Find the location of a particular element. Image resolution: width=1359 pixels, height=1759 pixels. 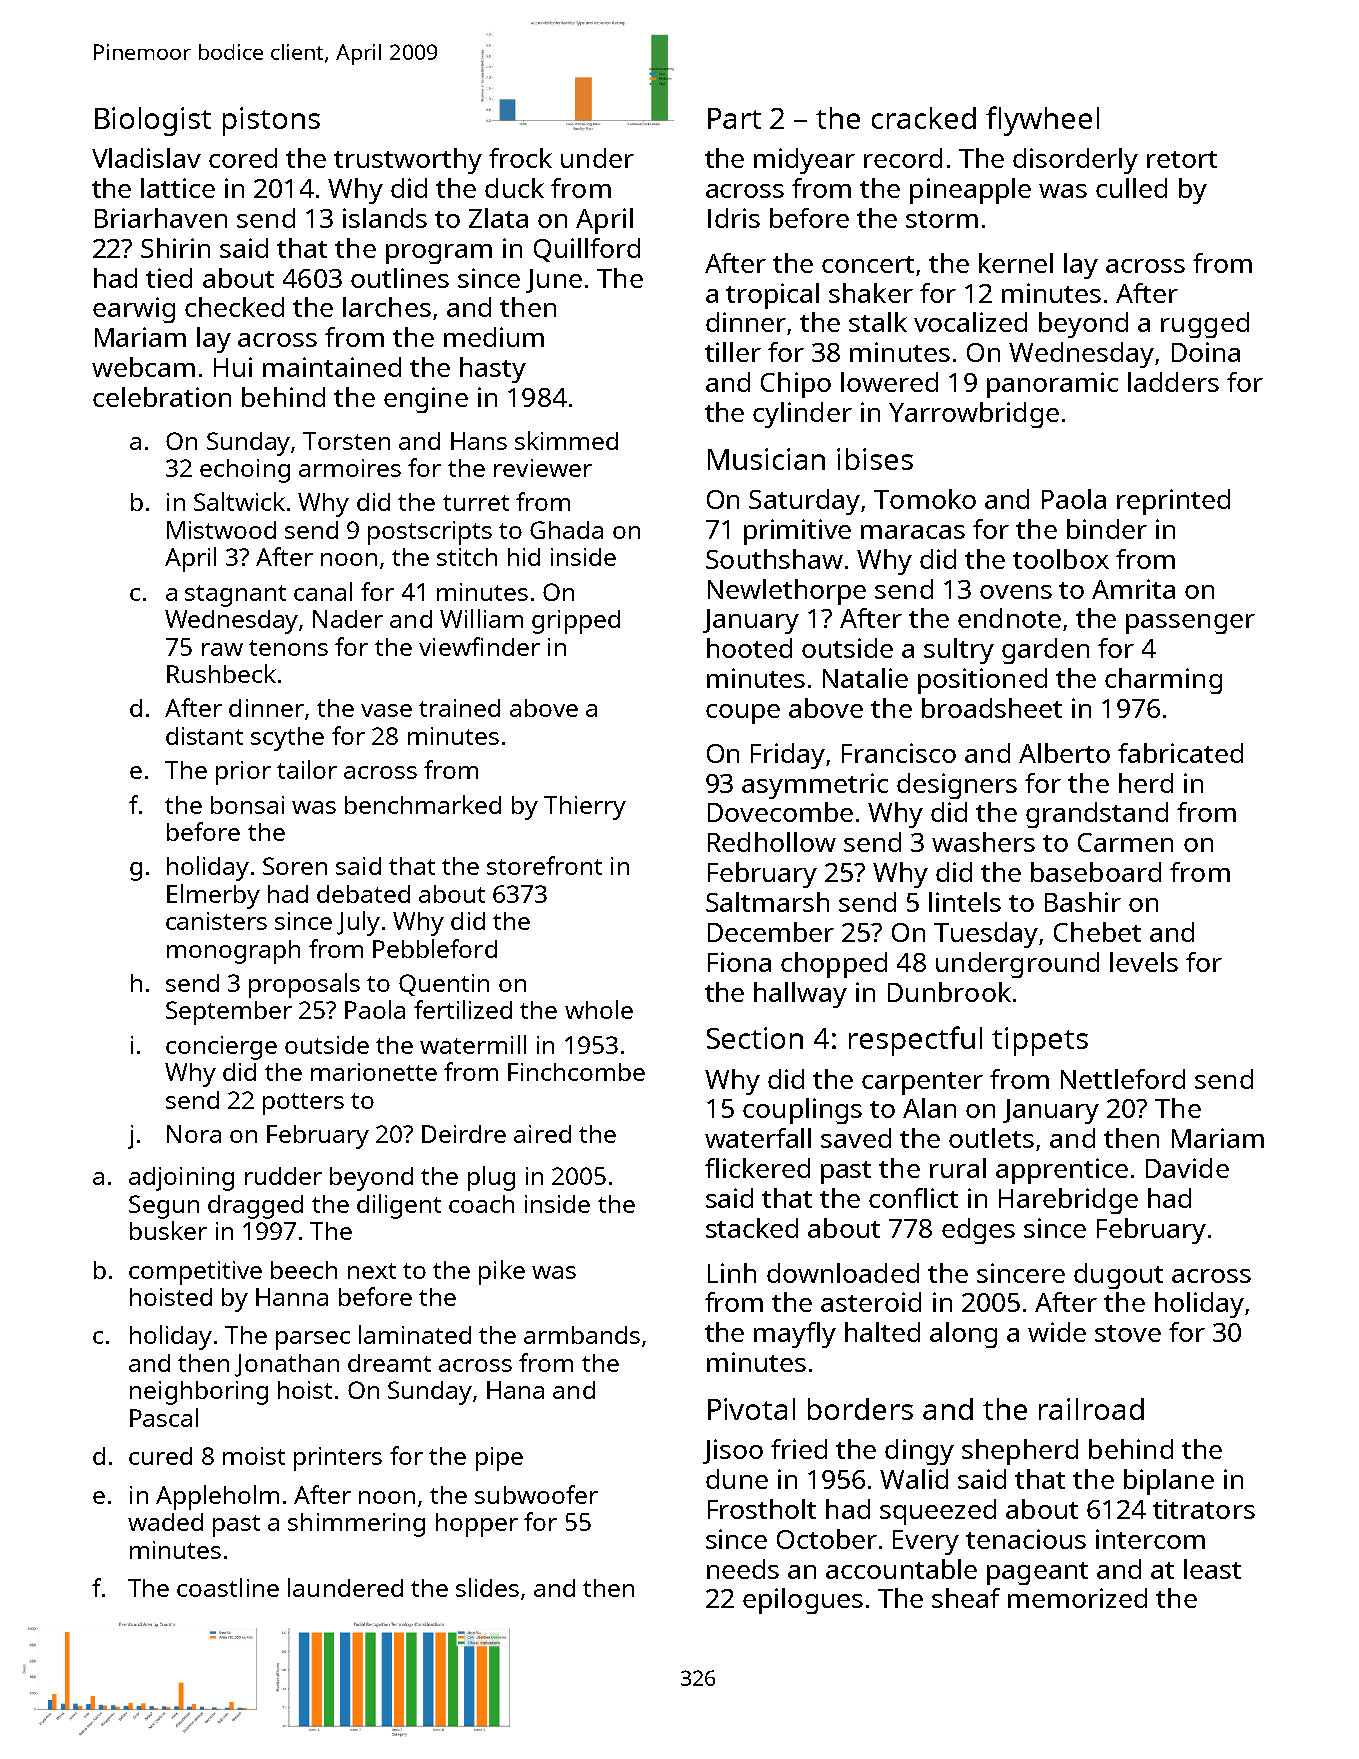

Finchcombe is located at coordinates (576, 1072).
